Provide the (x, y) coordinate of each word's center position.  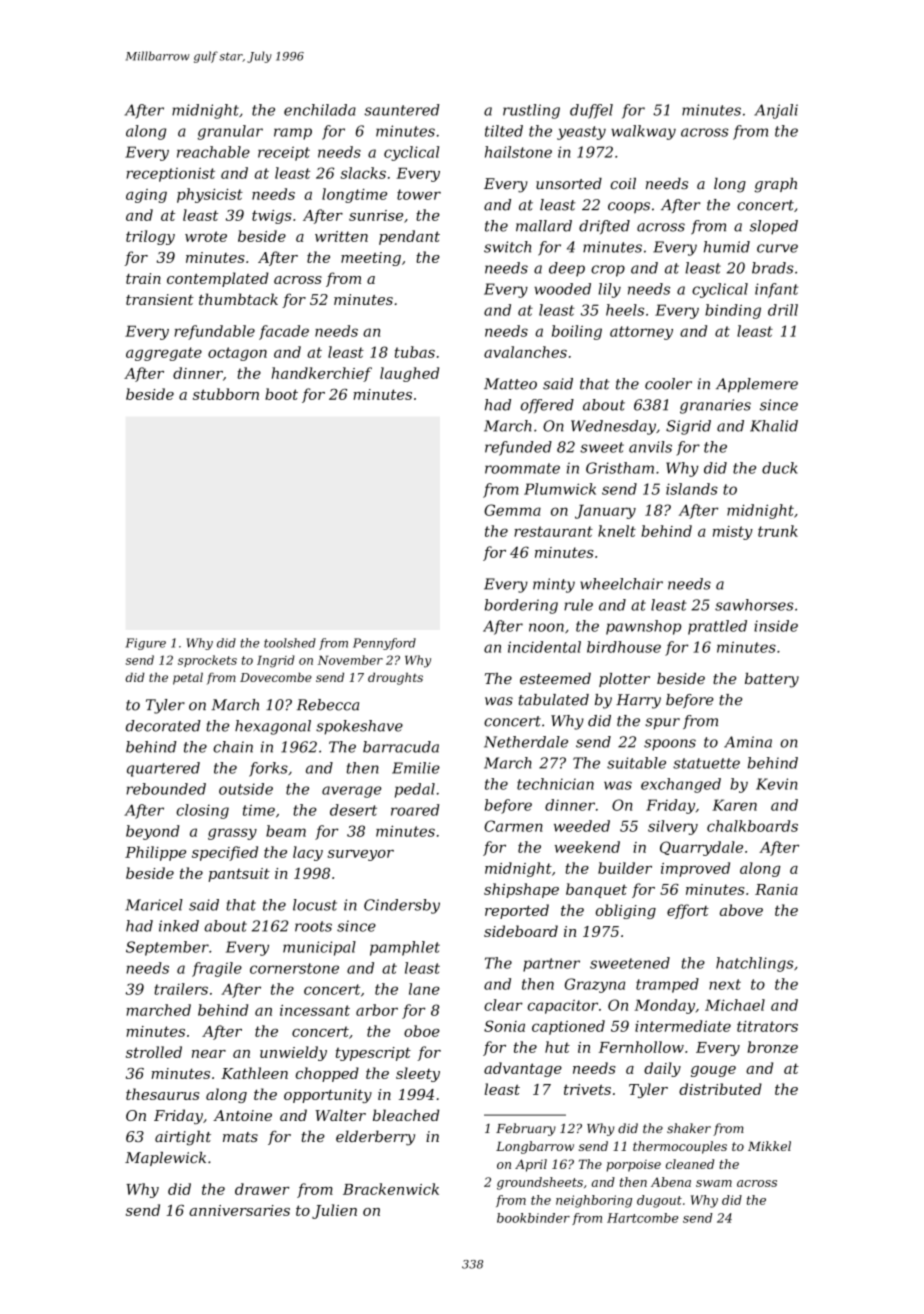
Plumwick (560, 489)
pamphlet (405, 948)
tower (419, 194)
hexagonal (273, 727)
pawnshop (643, 627)
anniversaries (239, 1210)
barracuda (401, 747)
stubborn (226, 394)
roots (313, 926)
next (725, 984)
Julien (334, 1211)
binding (733, 311)
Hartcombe (642, 1218)
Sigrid (688, 427)
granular (230, 132)
